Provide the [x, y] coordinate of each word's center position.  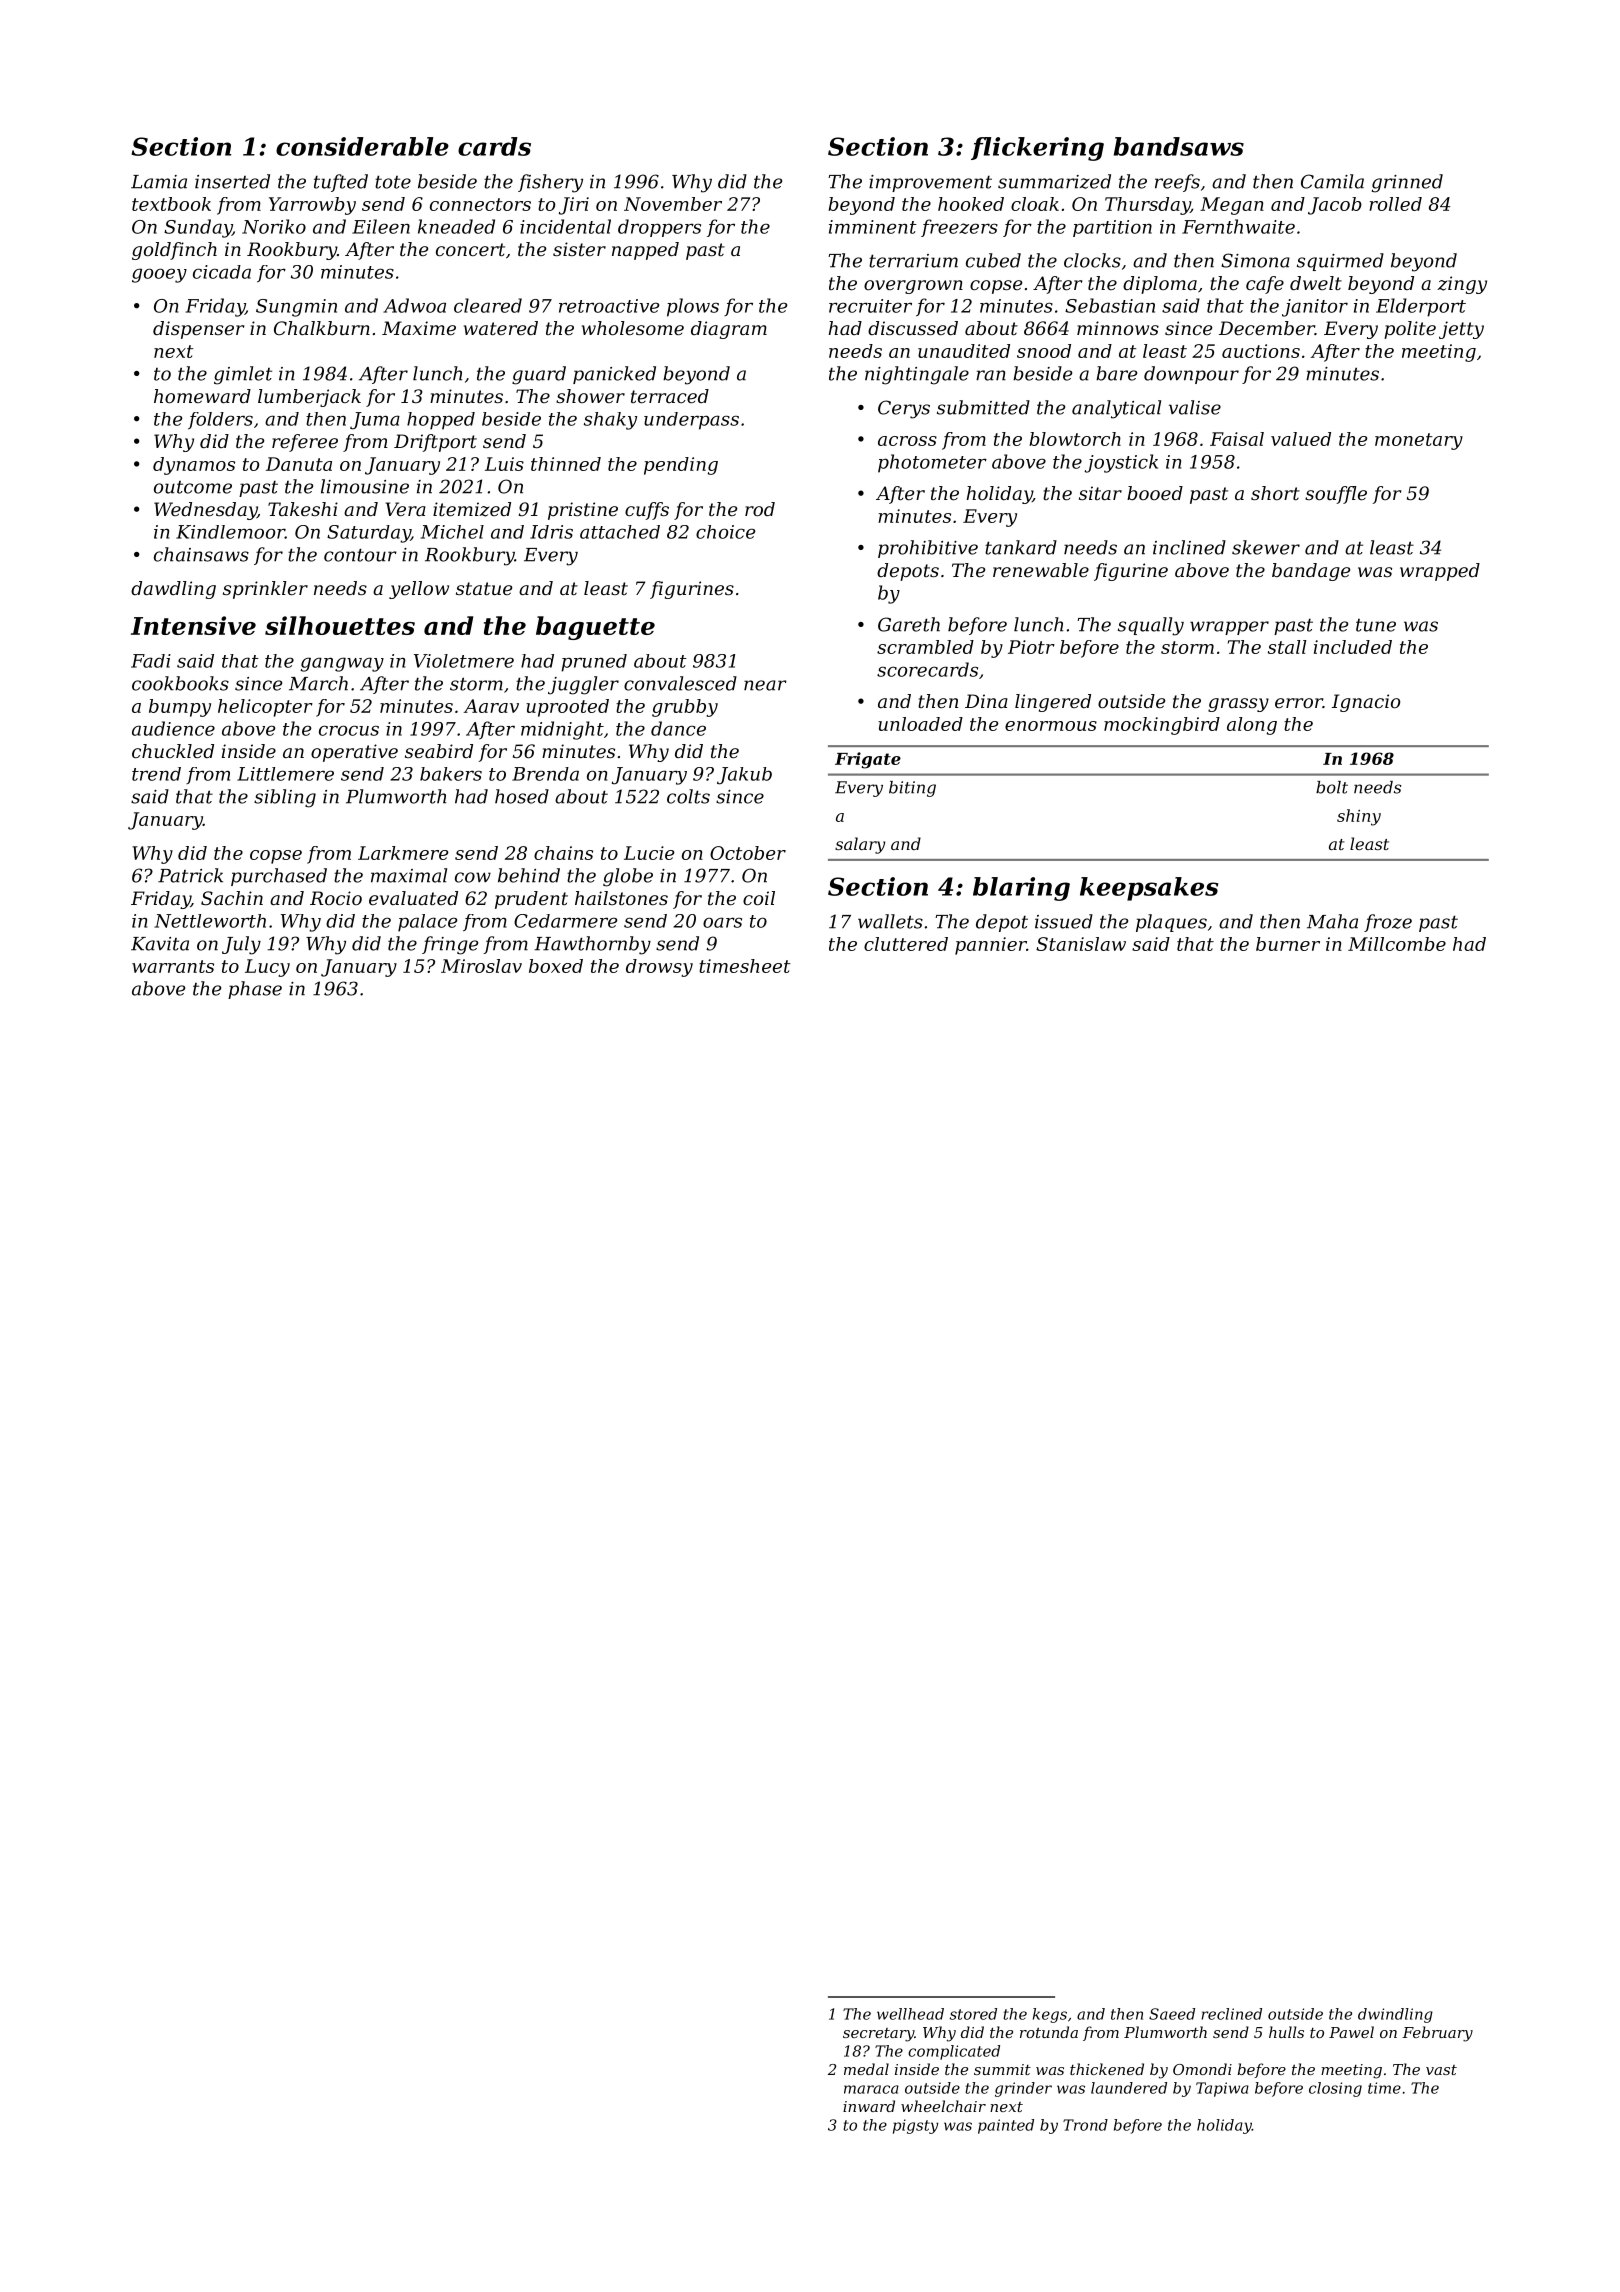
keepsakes [1149, 889]
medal [866, 2069]
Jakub [744, 776]
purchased [279, 877]
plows [693, 307]
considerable [362, 146]
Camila [1332, 181]
